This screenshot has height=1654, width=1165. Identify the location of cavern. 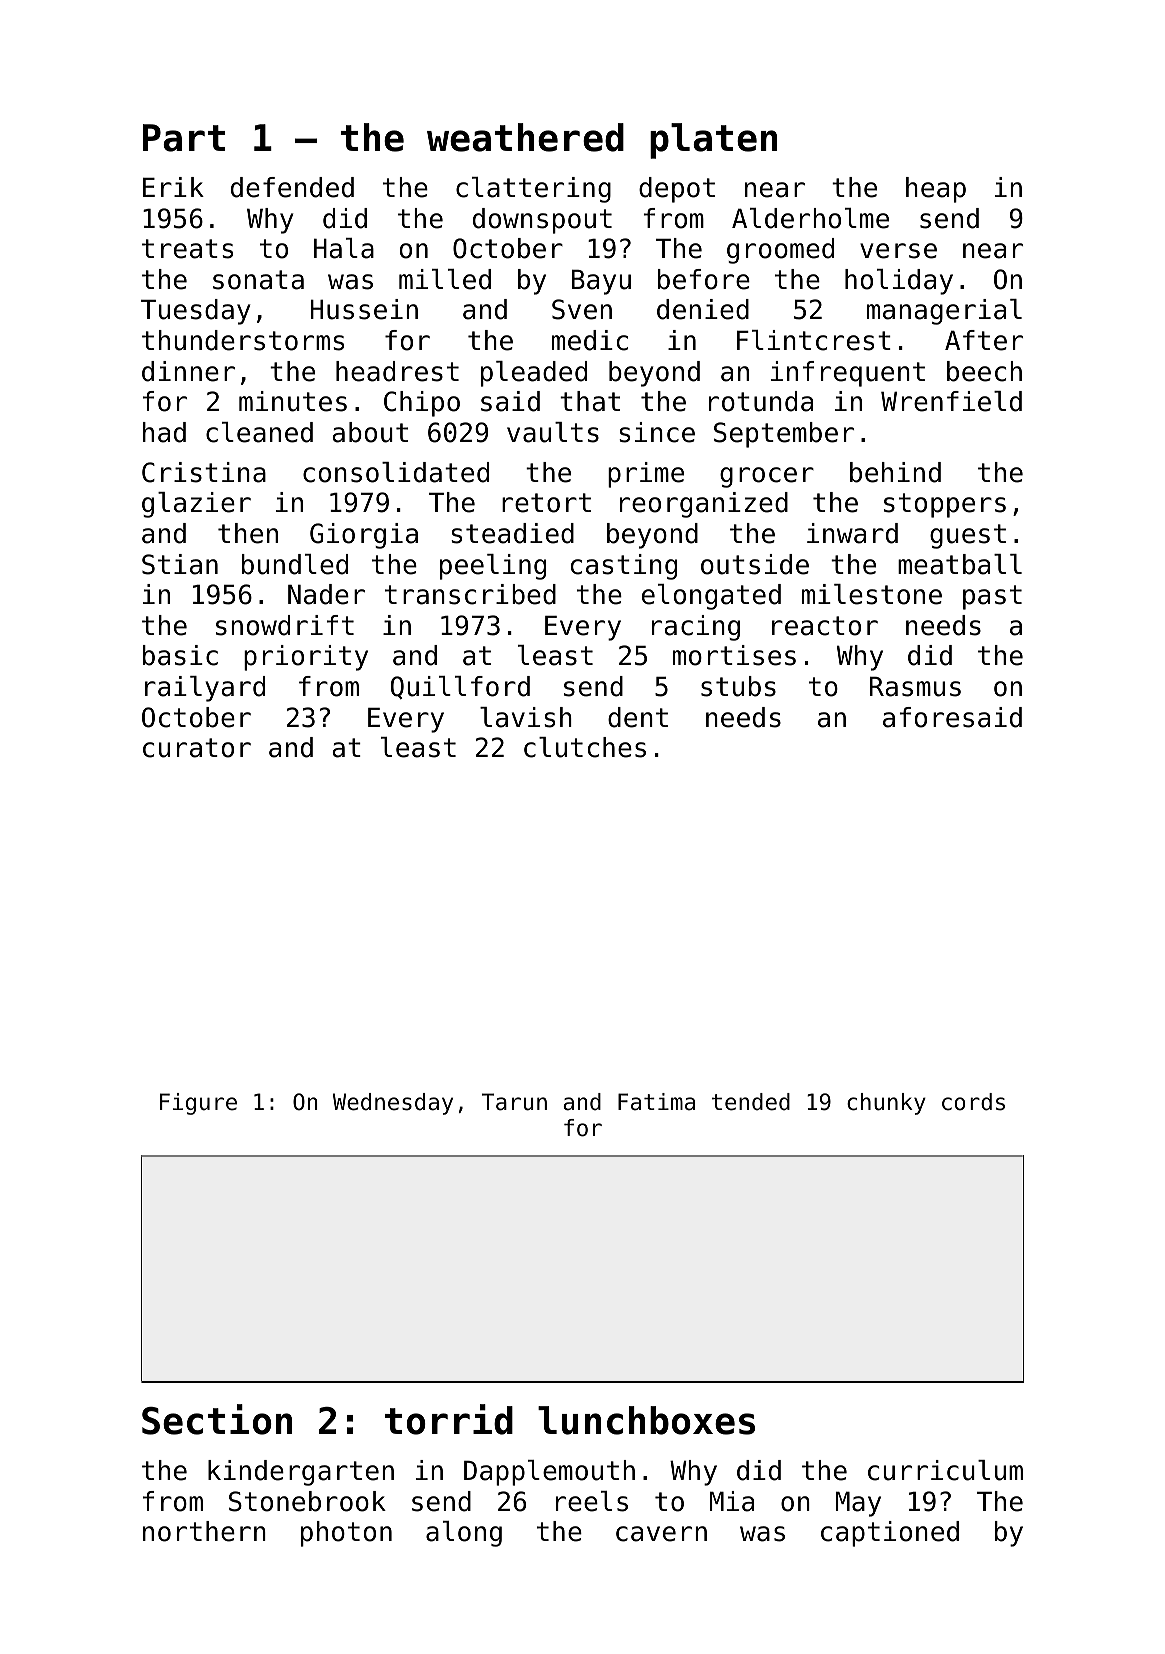
(661, 1534).
